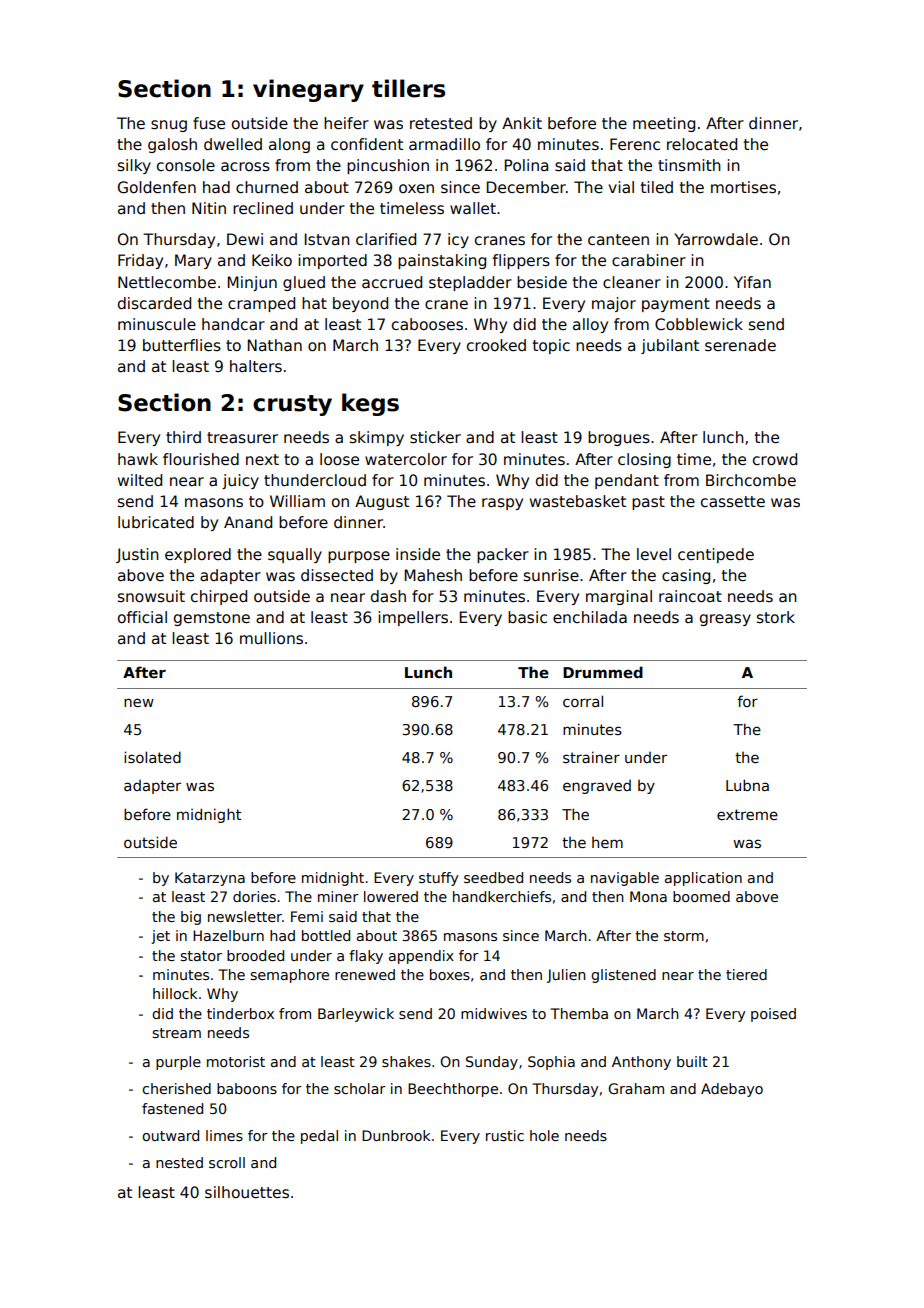 The height and width of the document is (1308, 924). Describe the element at coordinates (169, 126) in the document. I see `snug` at that location.
